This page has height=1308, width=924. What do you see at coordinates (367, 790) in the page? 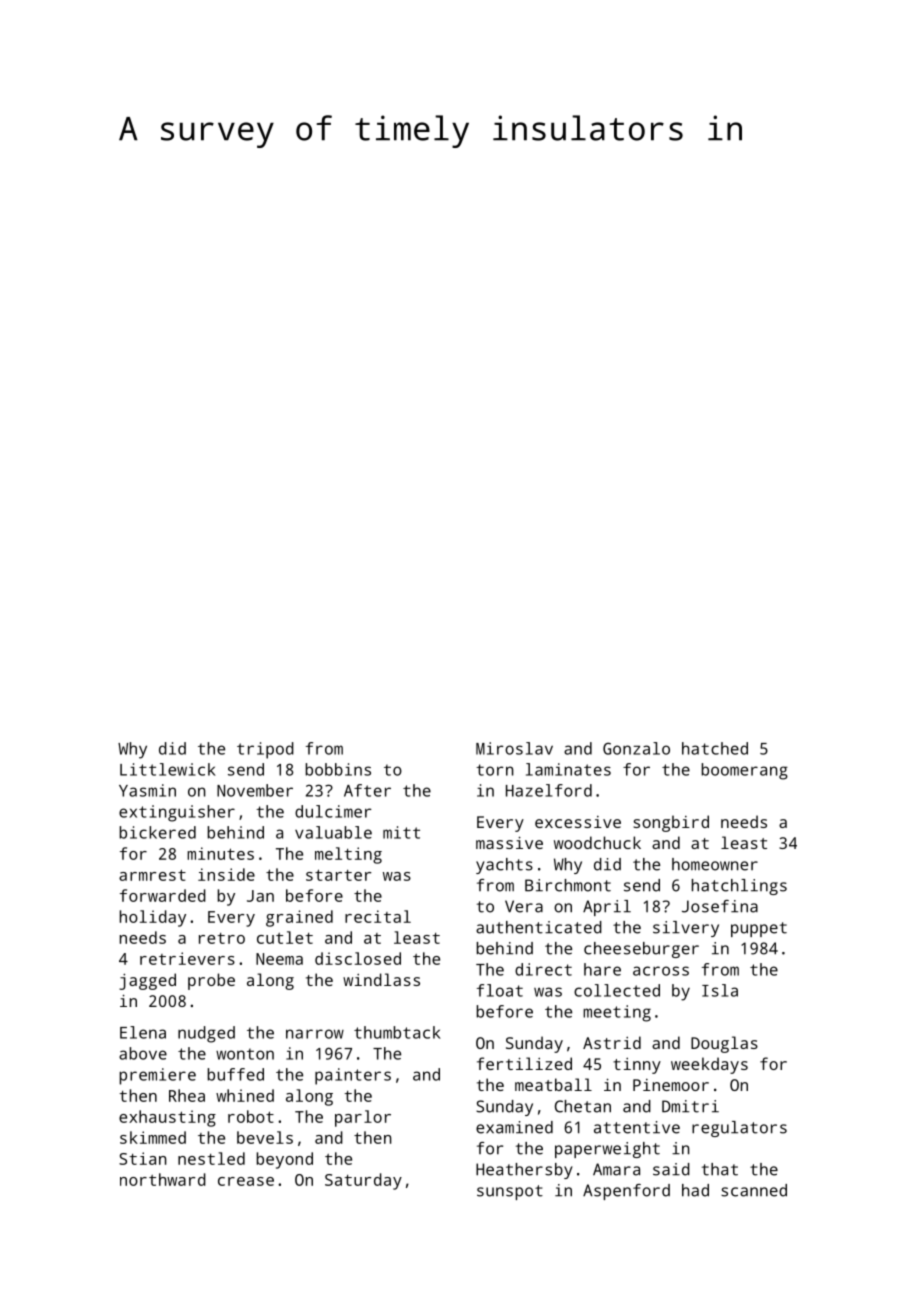
I see `After` at bounding box center [367, 790].
